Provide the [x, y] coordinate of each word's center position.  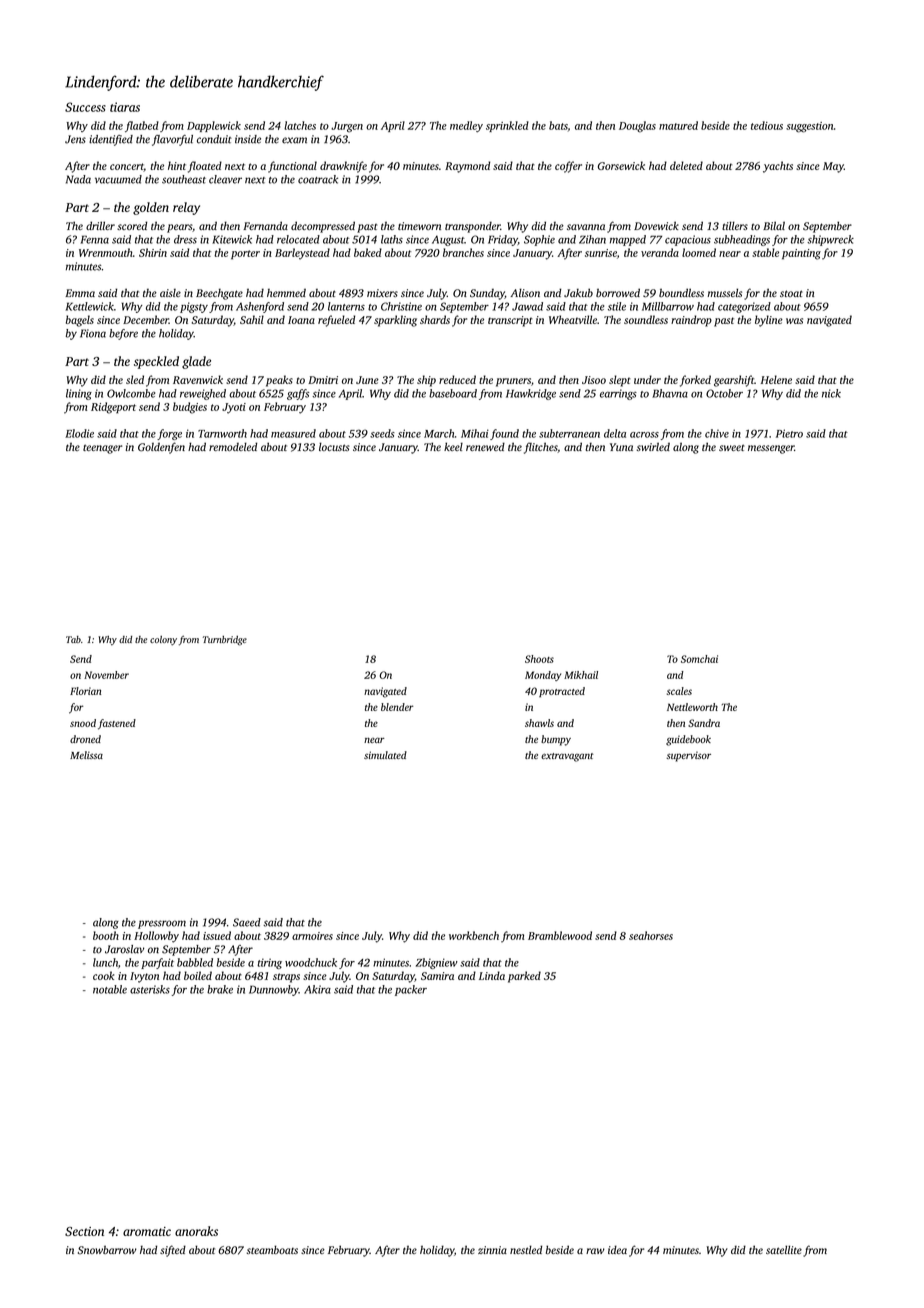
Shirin [153, 252]
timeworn [419, 226]
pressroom [162, 924]
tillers [735, 225]
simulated [385, 755]
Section [84, 1231]
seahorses [651, 935]
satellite [784, 1249]
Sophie [539, 240]
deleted [686, 165]
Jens [75, 139]
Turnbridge [225, 641]
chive [717, 433]
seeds [382, 433]
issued [217, 935]
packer [411, 990]
